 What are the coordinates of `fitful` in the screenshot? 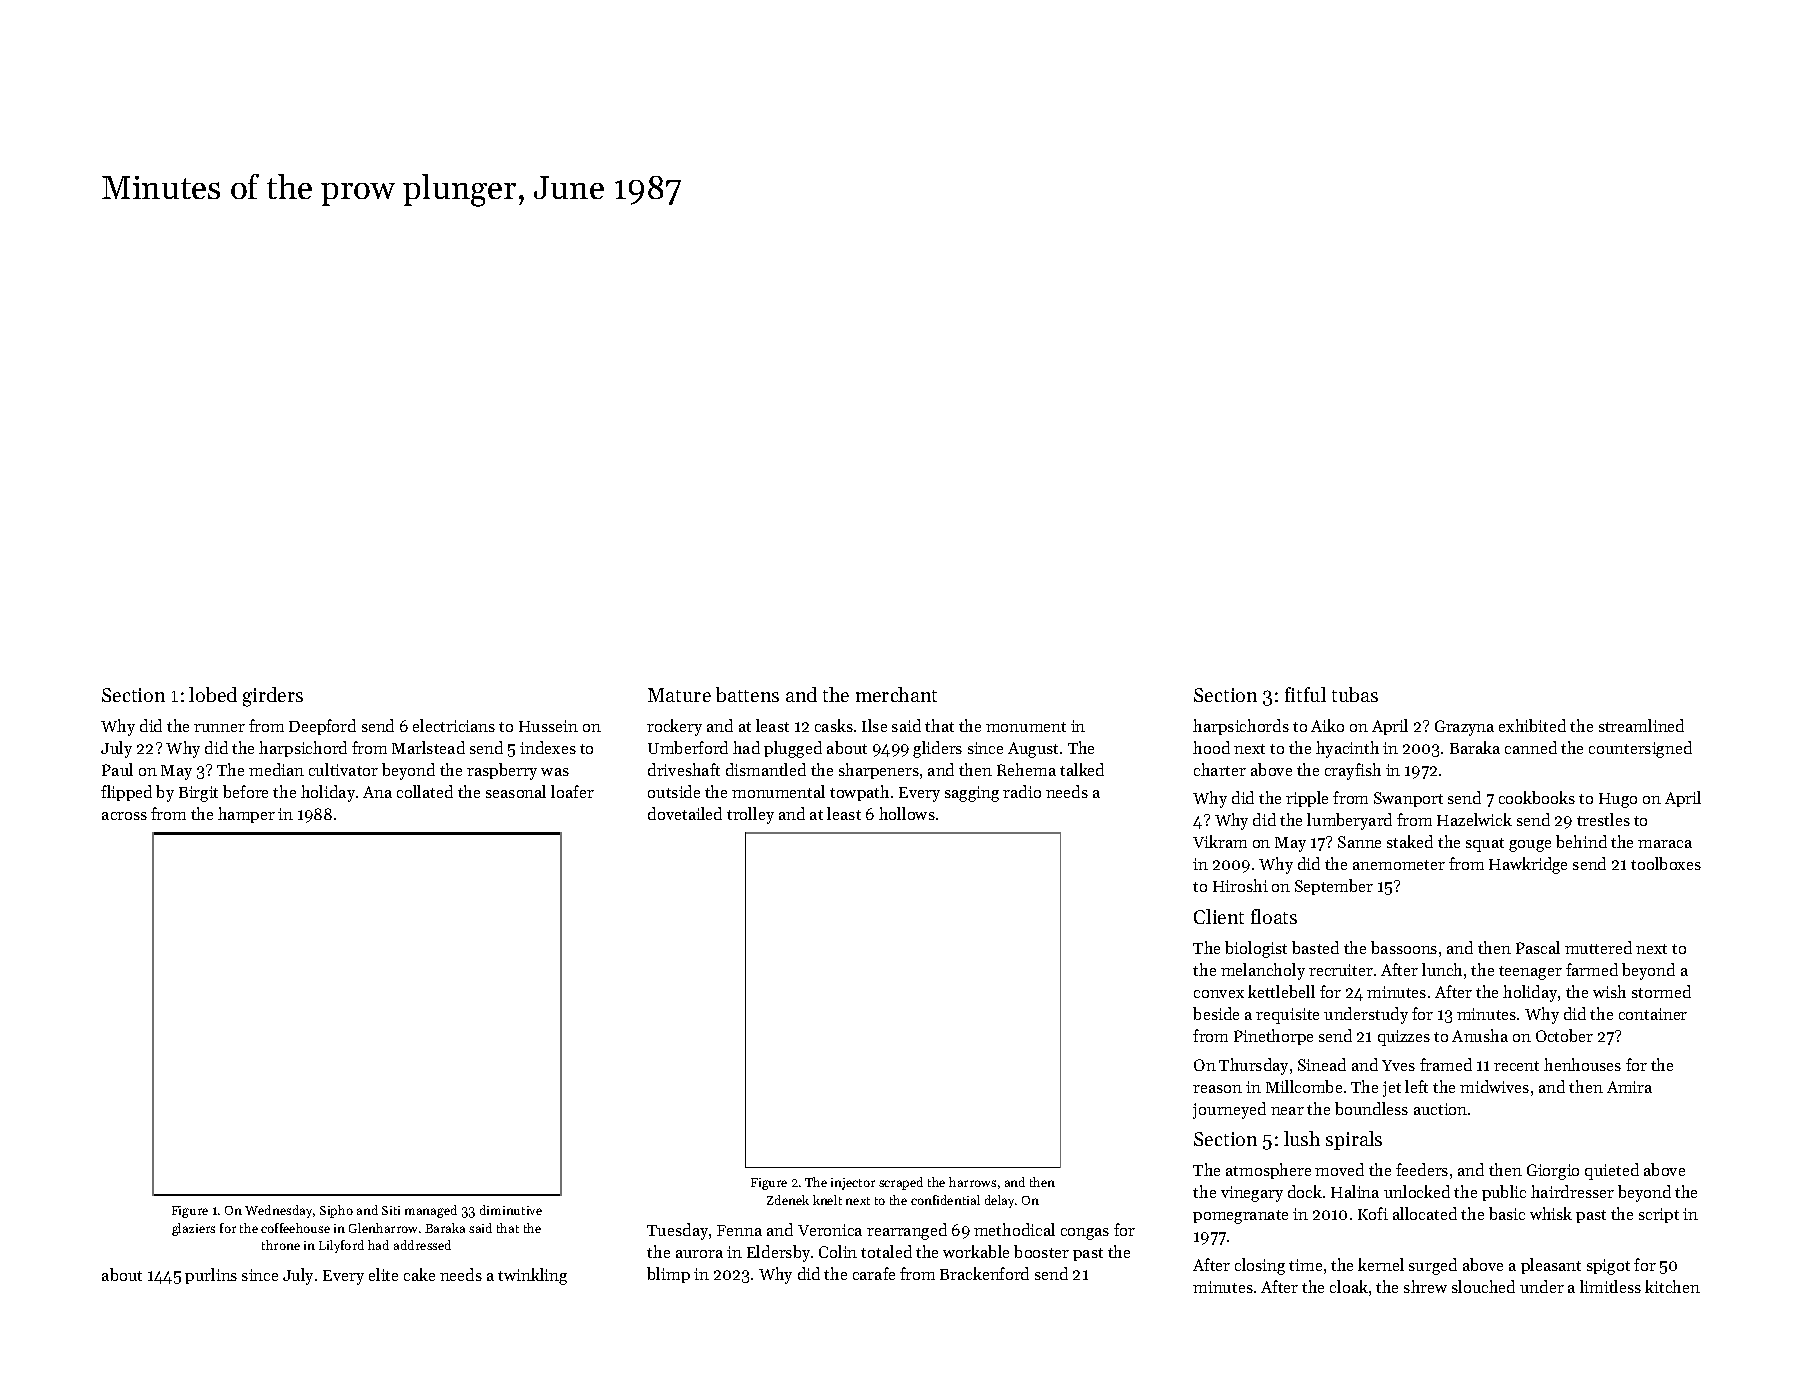 It's located at (1305, 694).
